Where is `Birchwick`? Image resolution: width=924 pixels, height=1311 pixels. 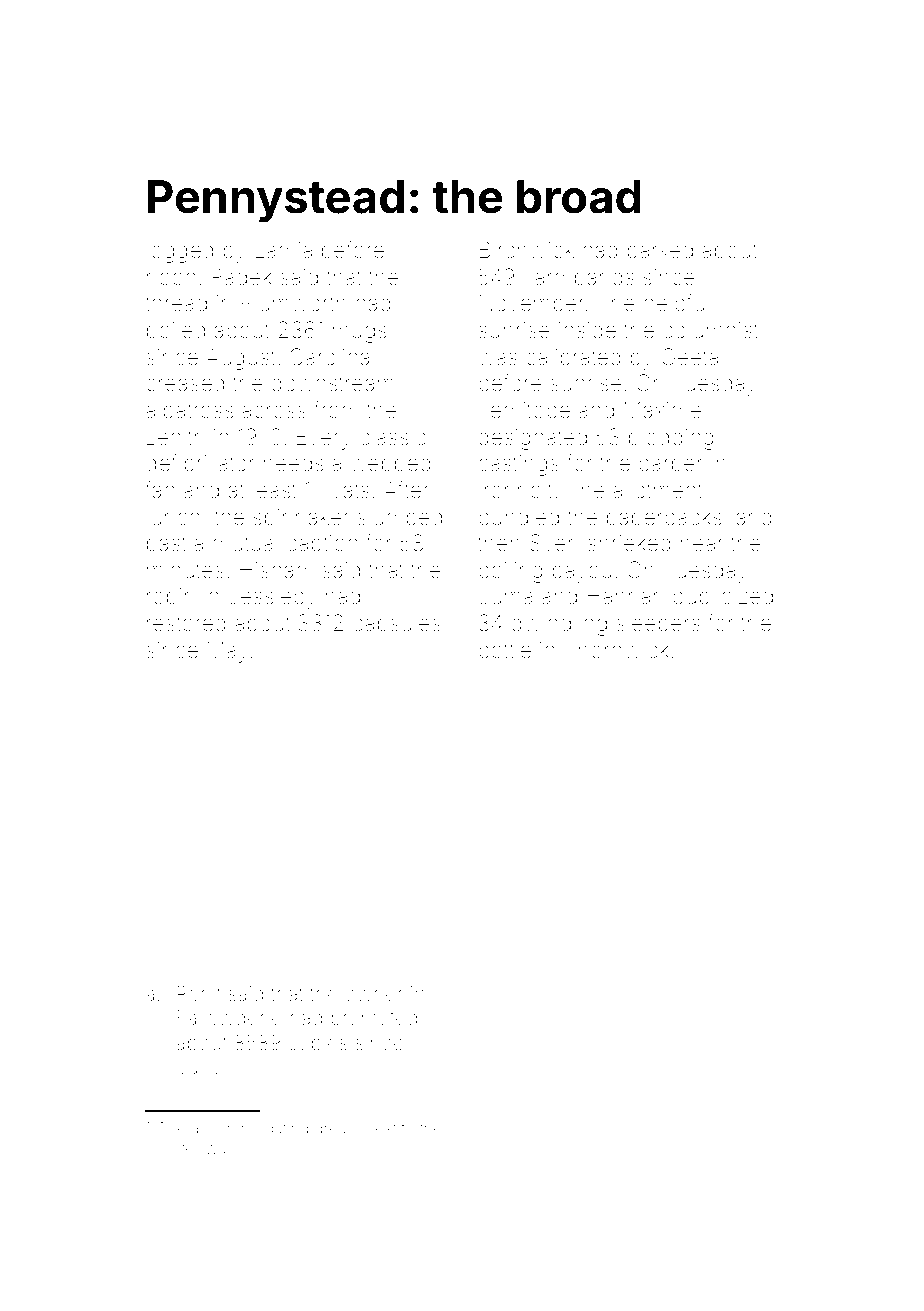
Birchwick is located at coordinates (527, 249).
